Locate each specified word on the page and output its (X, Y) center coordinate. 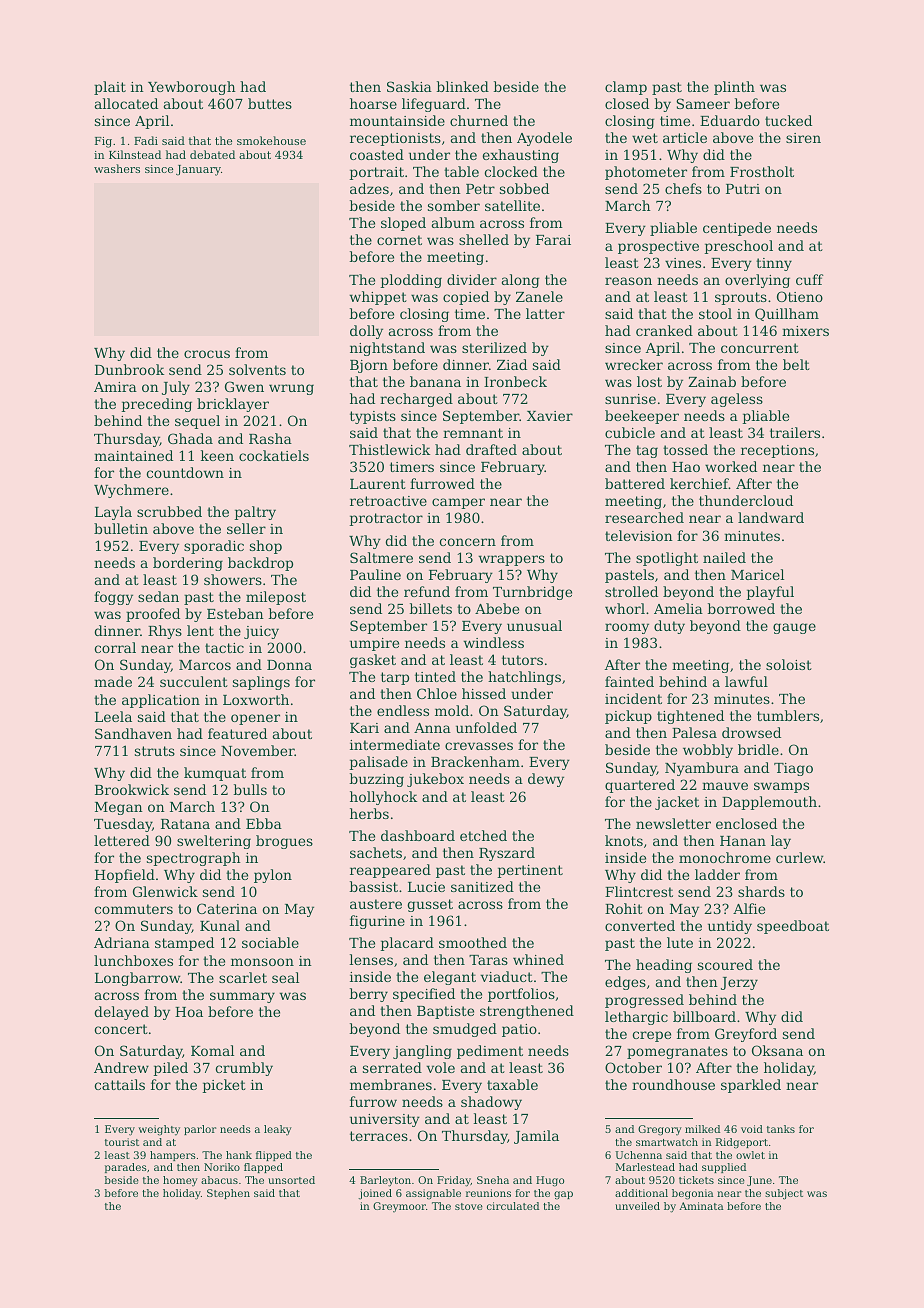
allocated (126, 103)
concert (121, 1029)
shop (266, 547)
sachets (376, 852)
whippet (378, 298)
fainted (629, 681)
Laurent (378, 484)
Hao (686, 467)
